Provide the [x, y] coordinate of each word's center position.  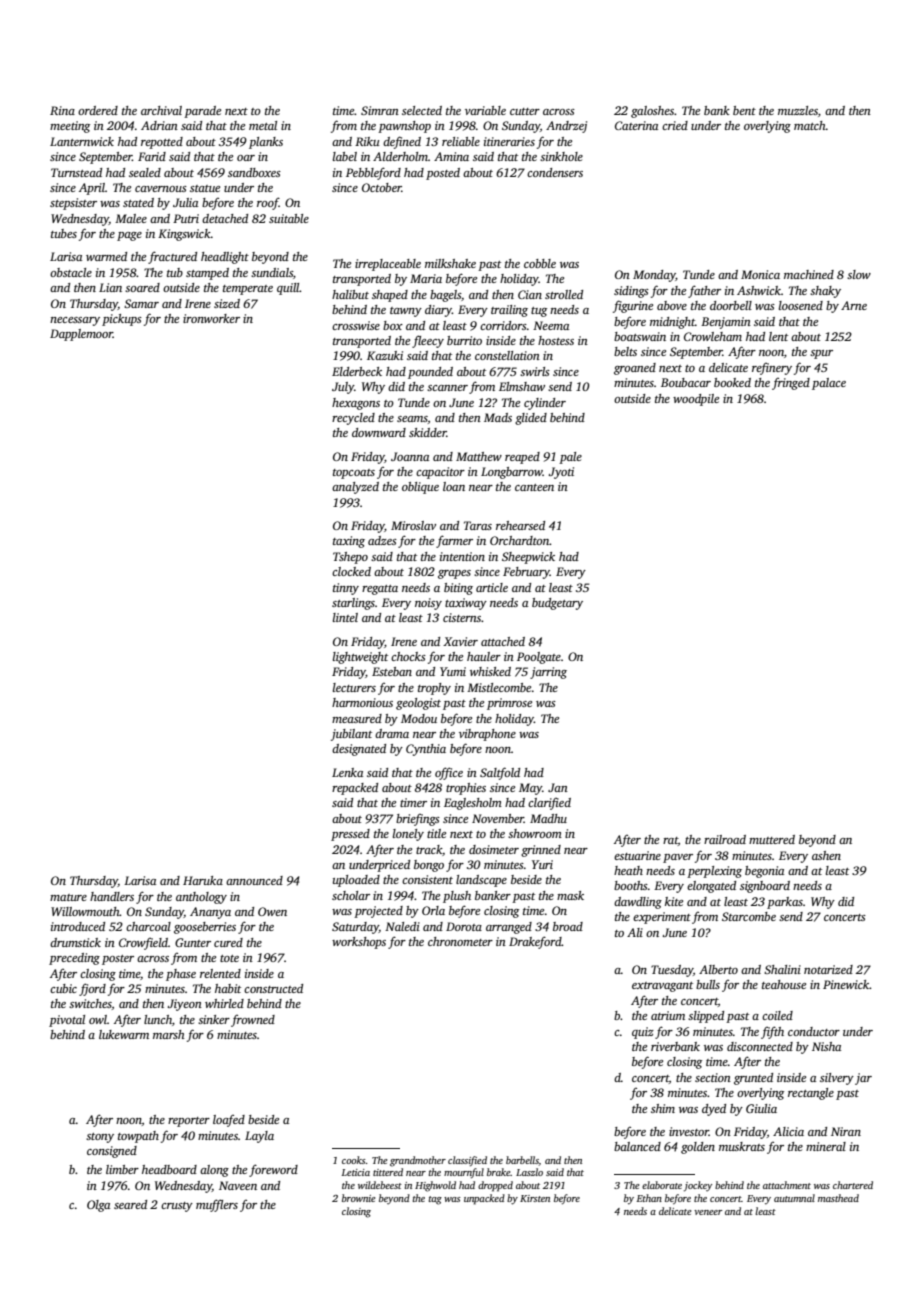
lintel [345, 617]
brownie [358, 1198]
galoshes [652, 112]
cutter [525, 111]
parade [202, 112]
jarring [548, 673]
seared [130, 1204]
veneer [708, 1212]
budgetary [557, 604]
